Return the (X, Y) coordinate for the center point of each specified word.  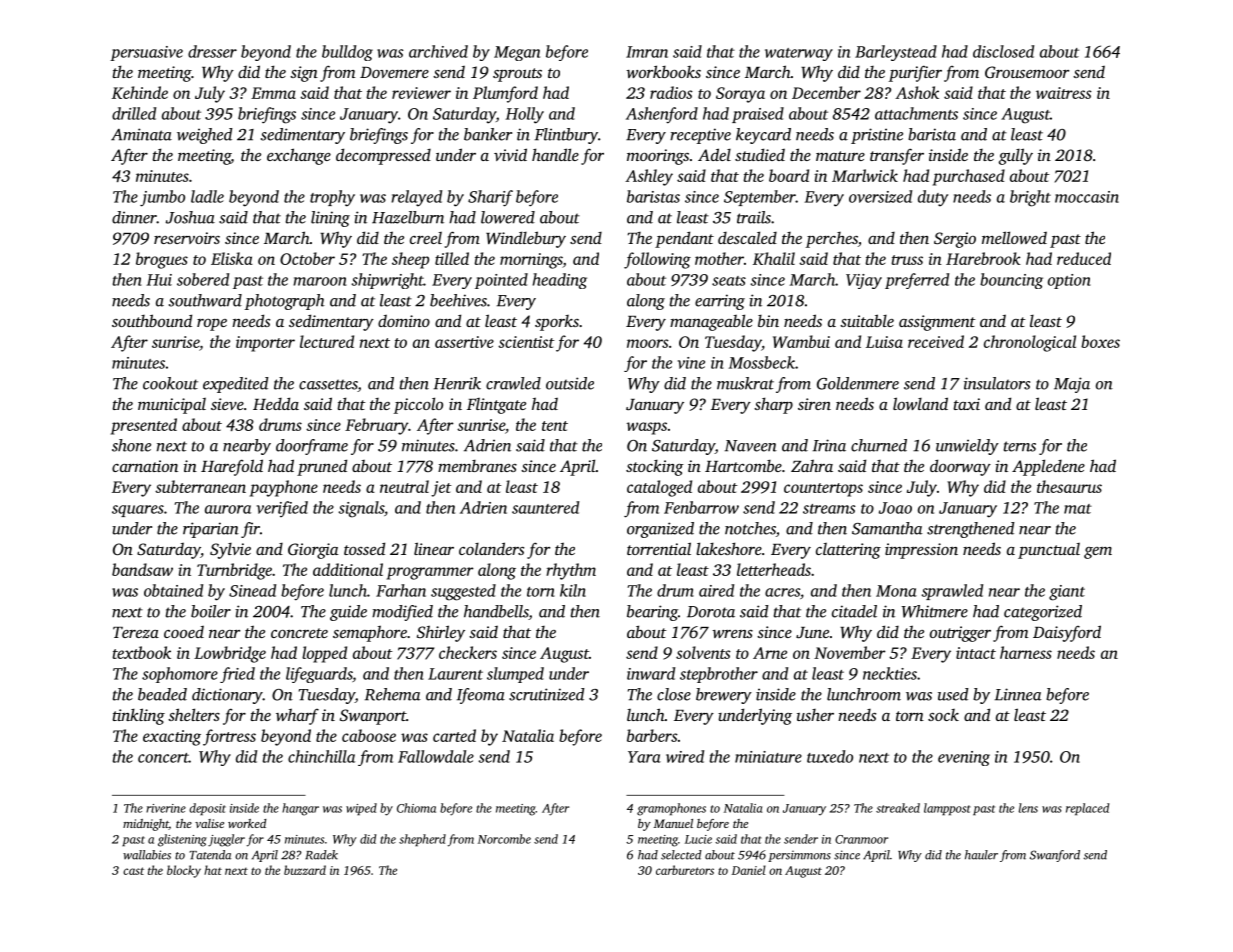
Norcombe (504, 839)
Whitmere (934, 611)
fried (237, 675)
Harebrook (983, 258)
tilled (452, 258)
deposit (207, 809)
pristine (877, 136)
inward (651, 673)
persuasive (146, 53)
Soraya (740, 95)
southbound (152, 320)
